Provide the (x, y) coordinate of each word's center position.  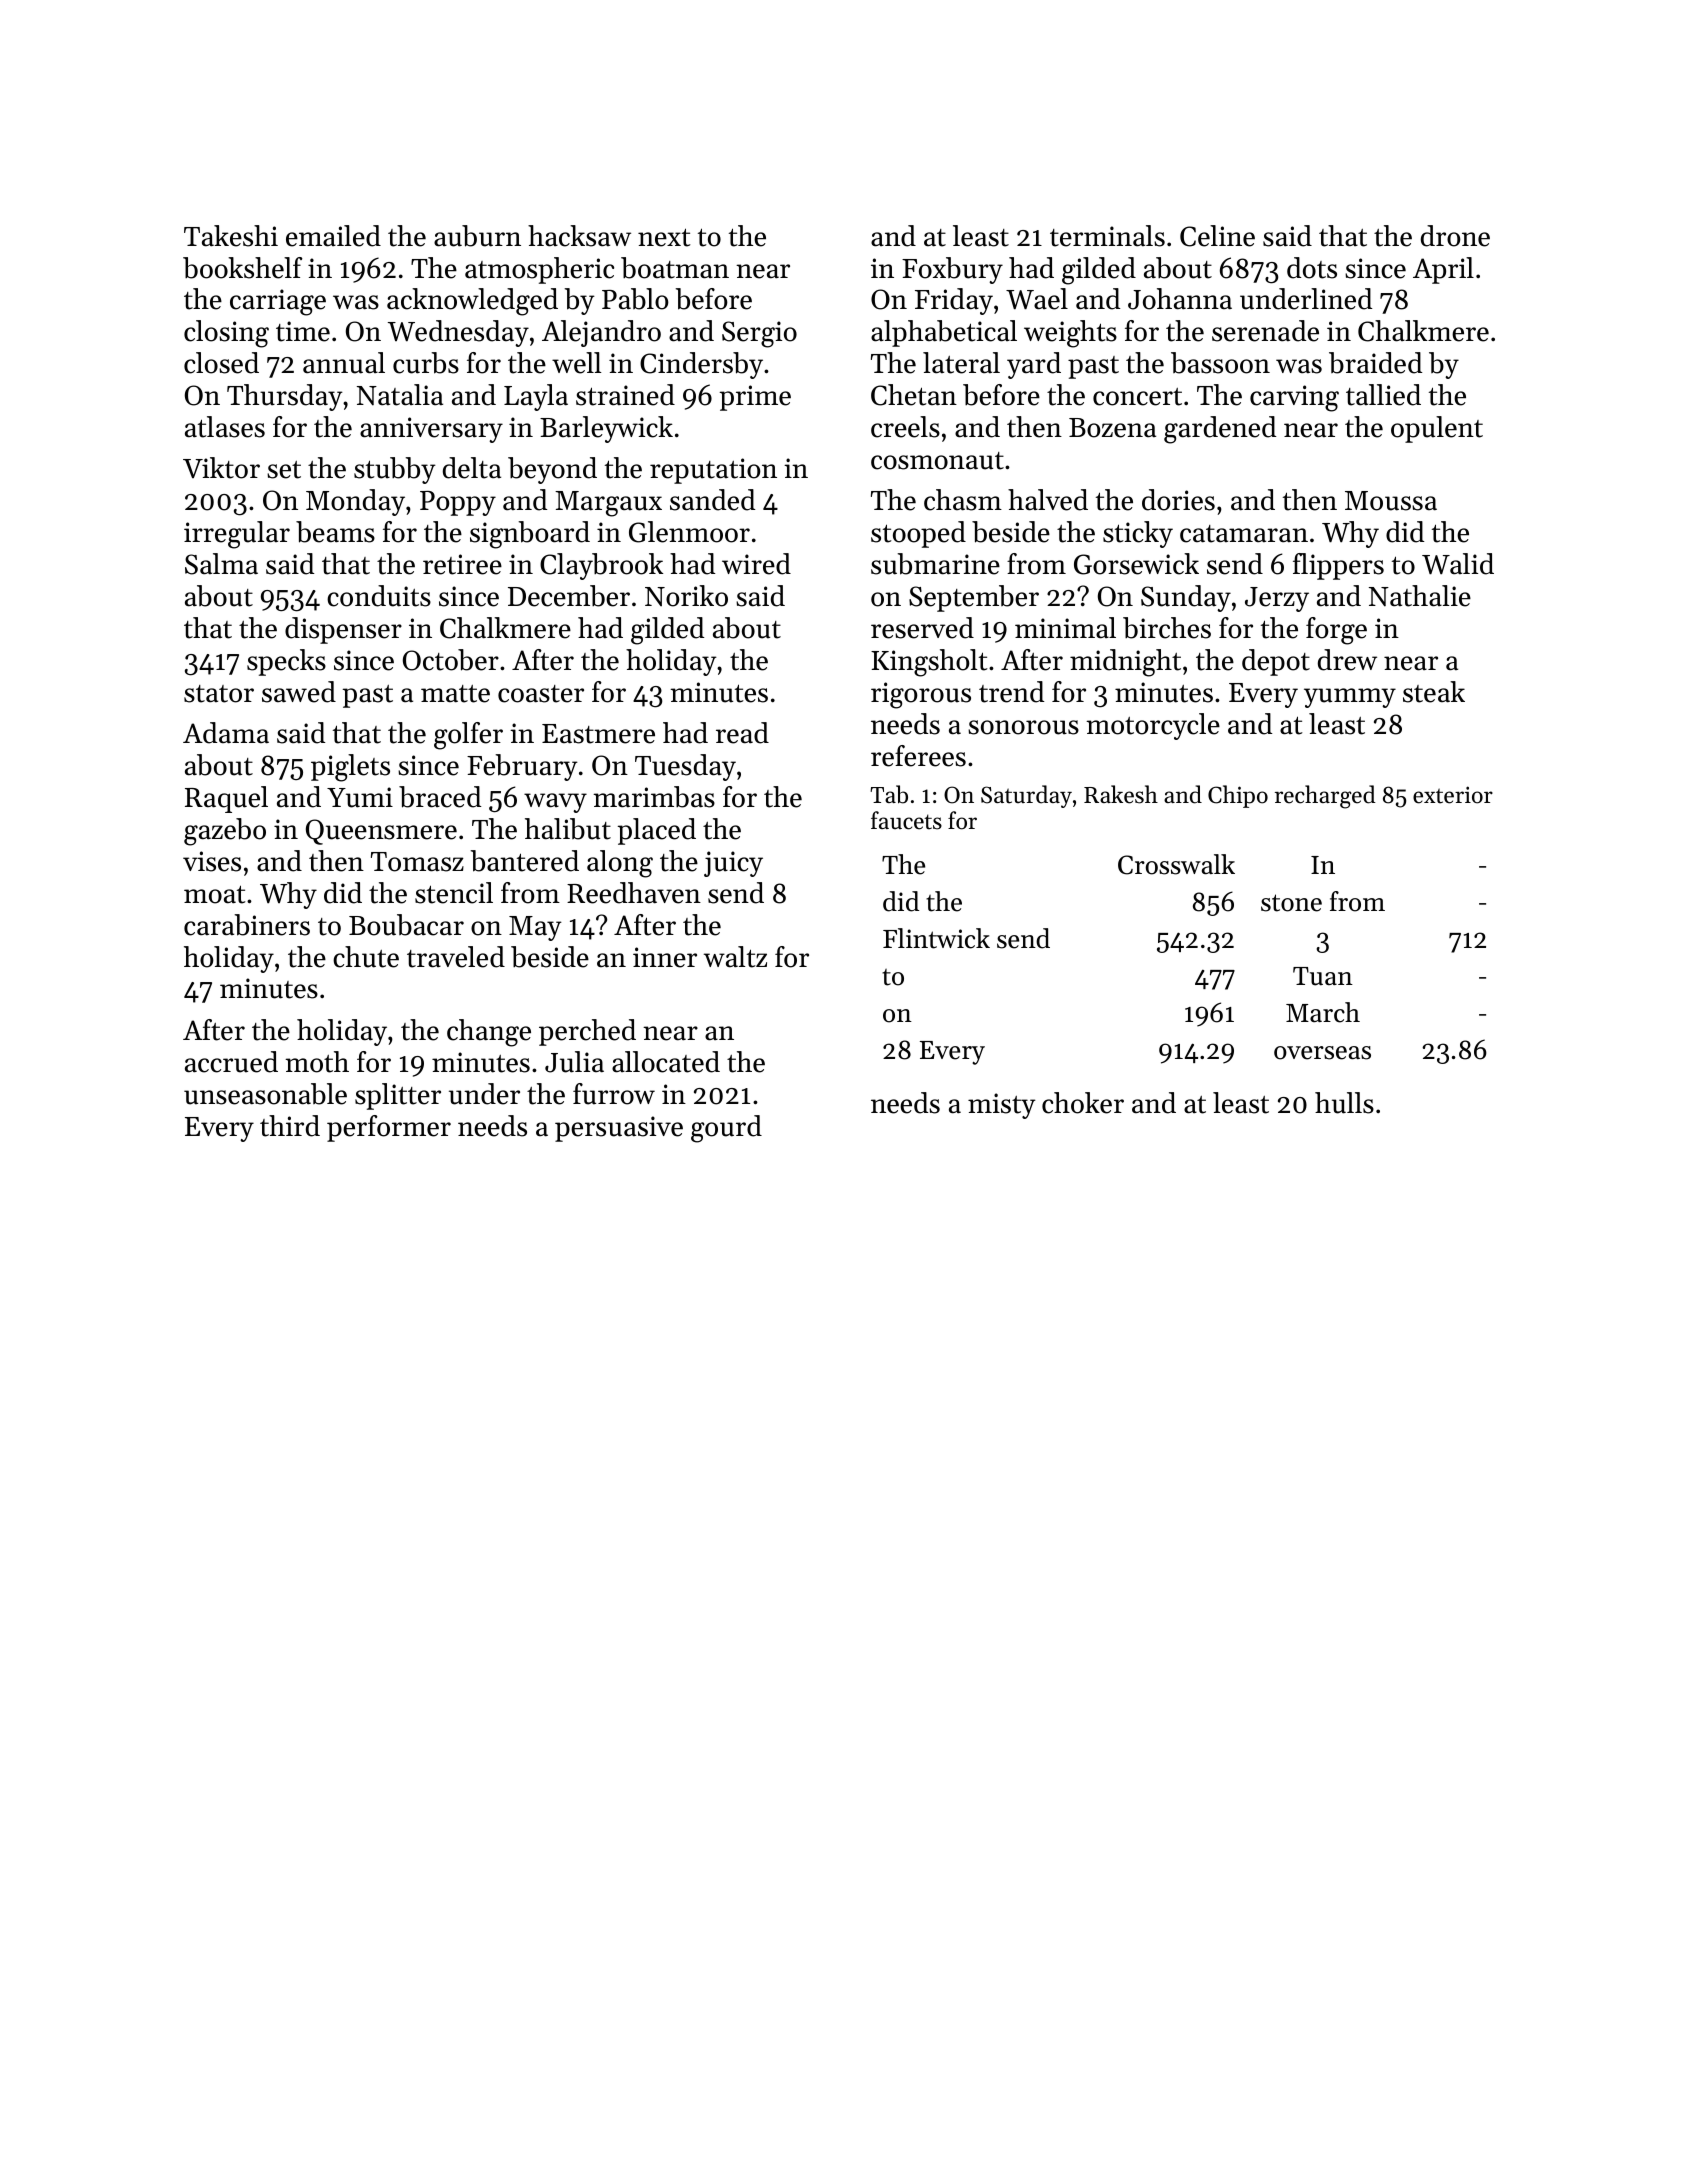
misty (1002, 1106)
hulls (1344, 1103)
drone (1455, 236)
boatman (675, 268)
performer (389, 1128)
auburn (477, 236)
